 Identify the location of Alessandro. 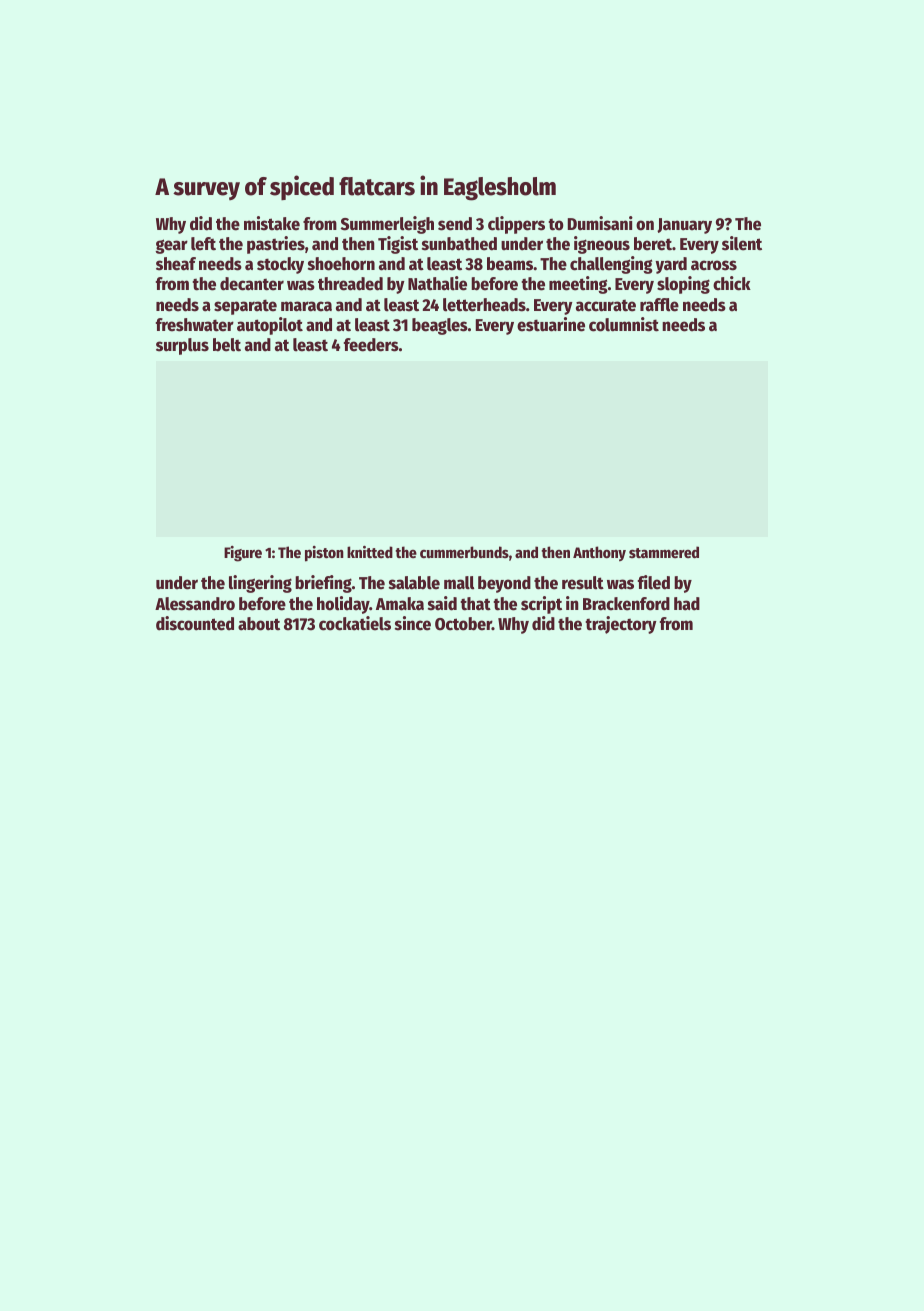
(195, 604).
